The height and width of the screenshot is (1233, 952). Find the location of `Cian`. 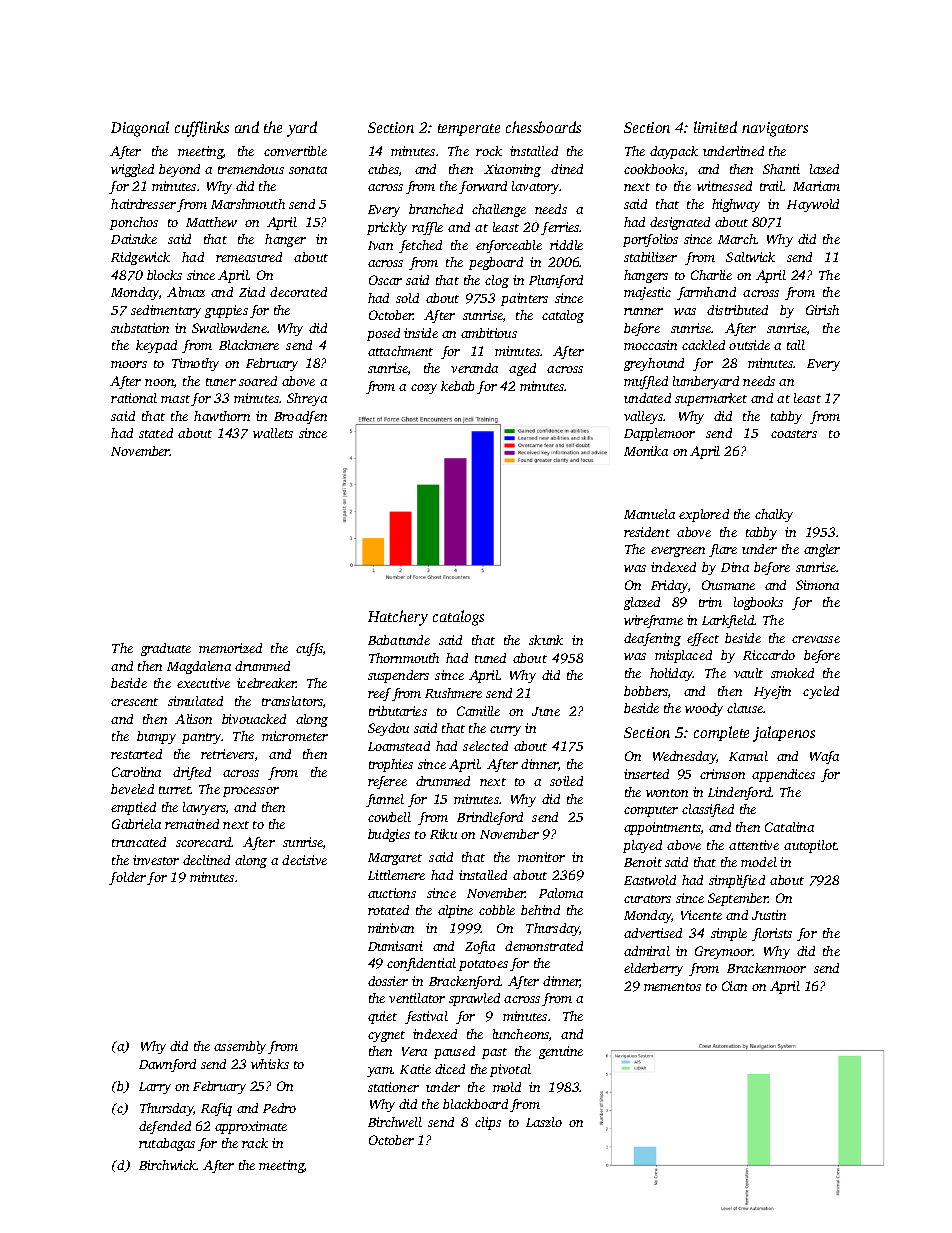

Cian is located at coordinates (734, 986).
